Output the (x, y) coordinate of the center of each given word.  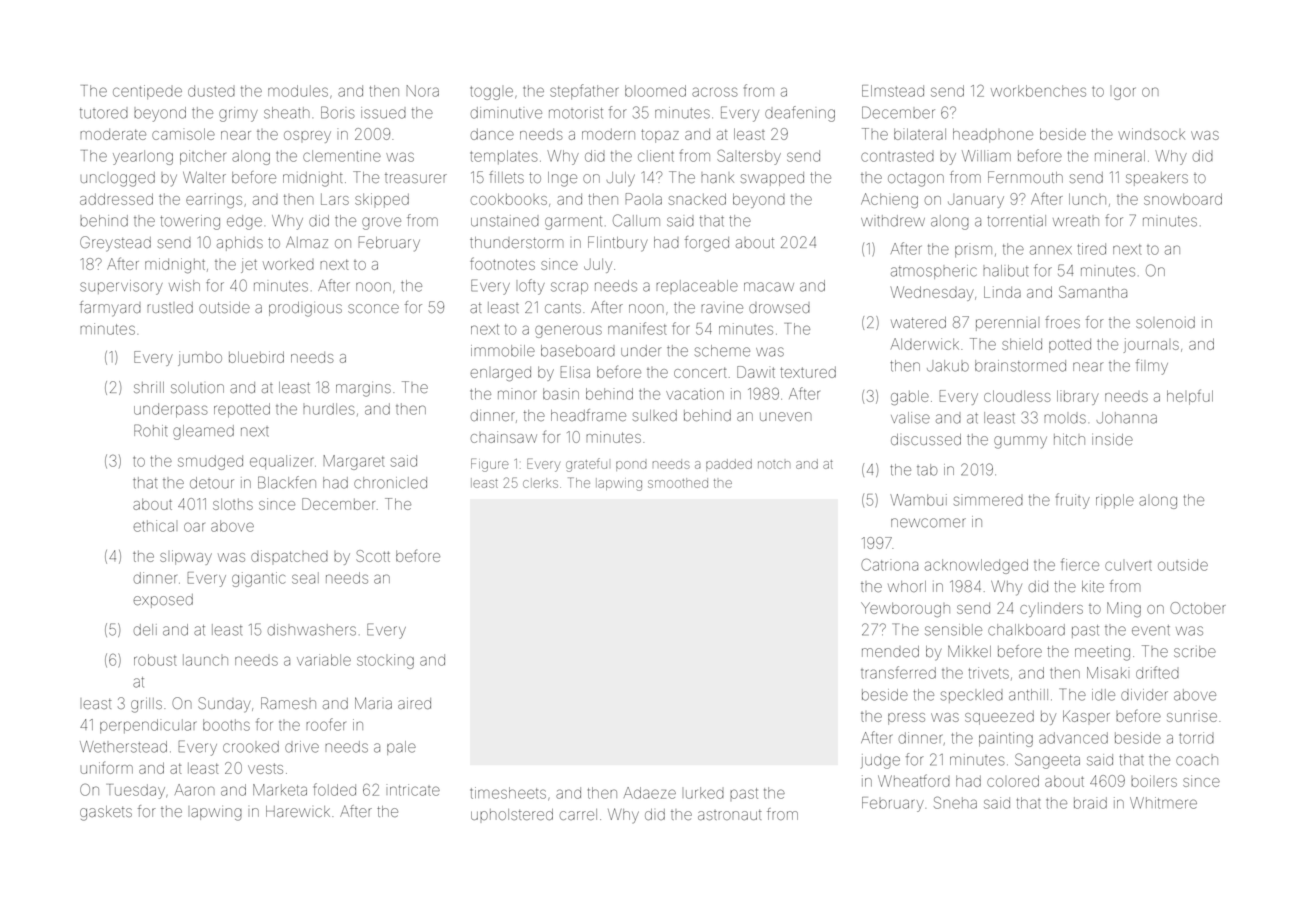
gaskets (106, 813)
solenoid (1165, 322)
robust (155, 660)
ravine (722, 308)
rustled (170, 307)
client (656, 156)
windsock (1151, 134)
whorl (907, 586)
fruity (1073, 501)
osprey (307, 137)
